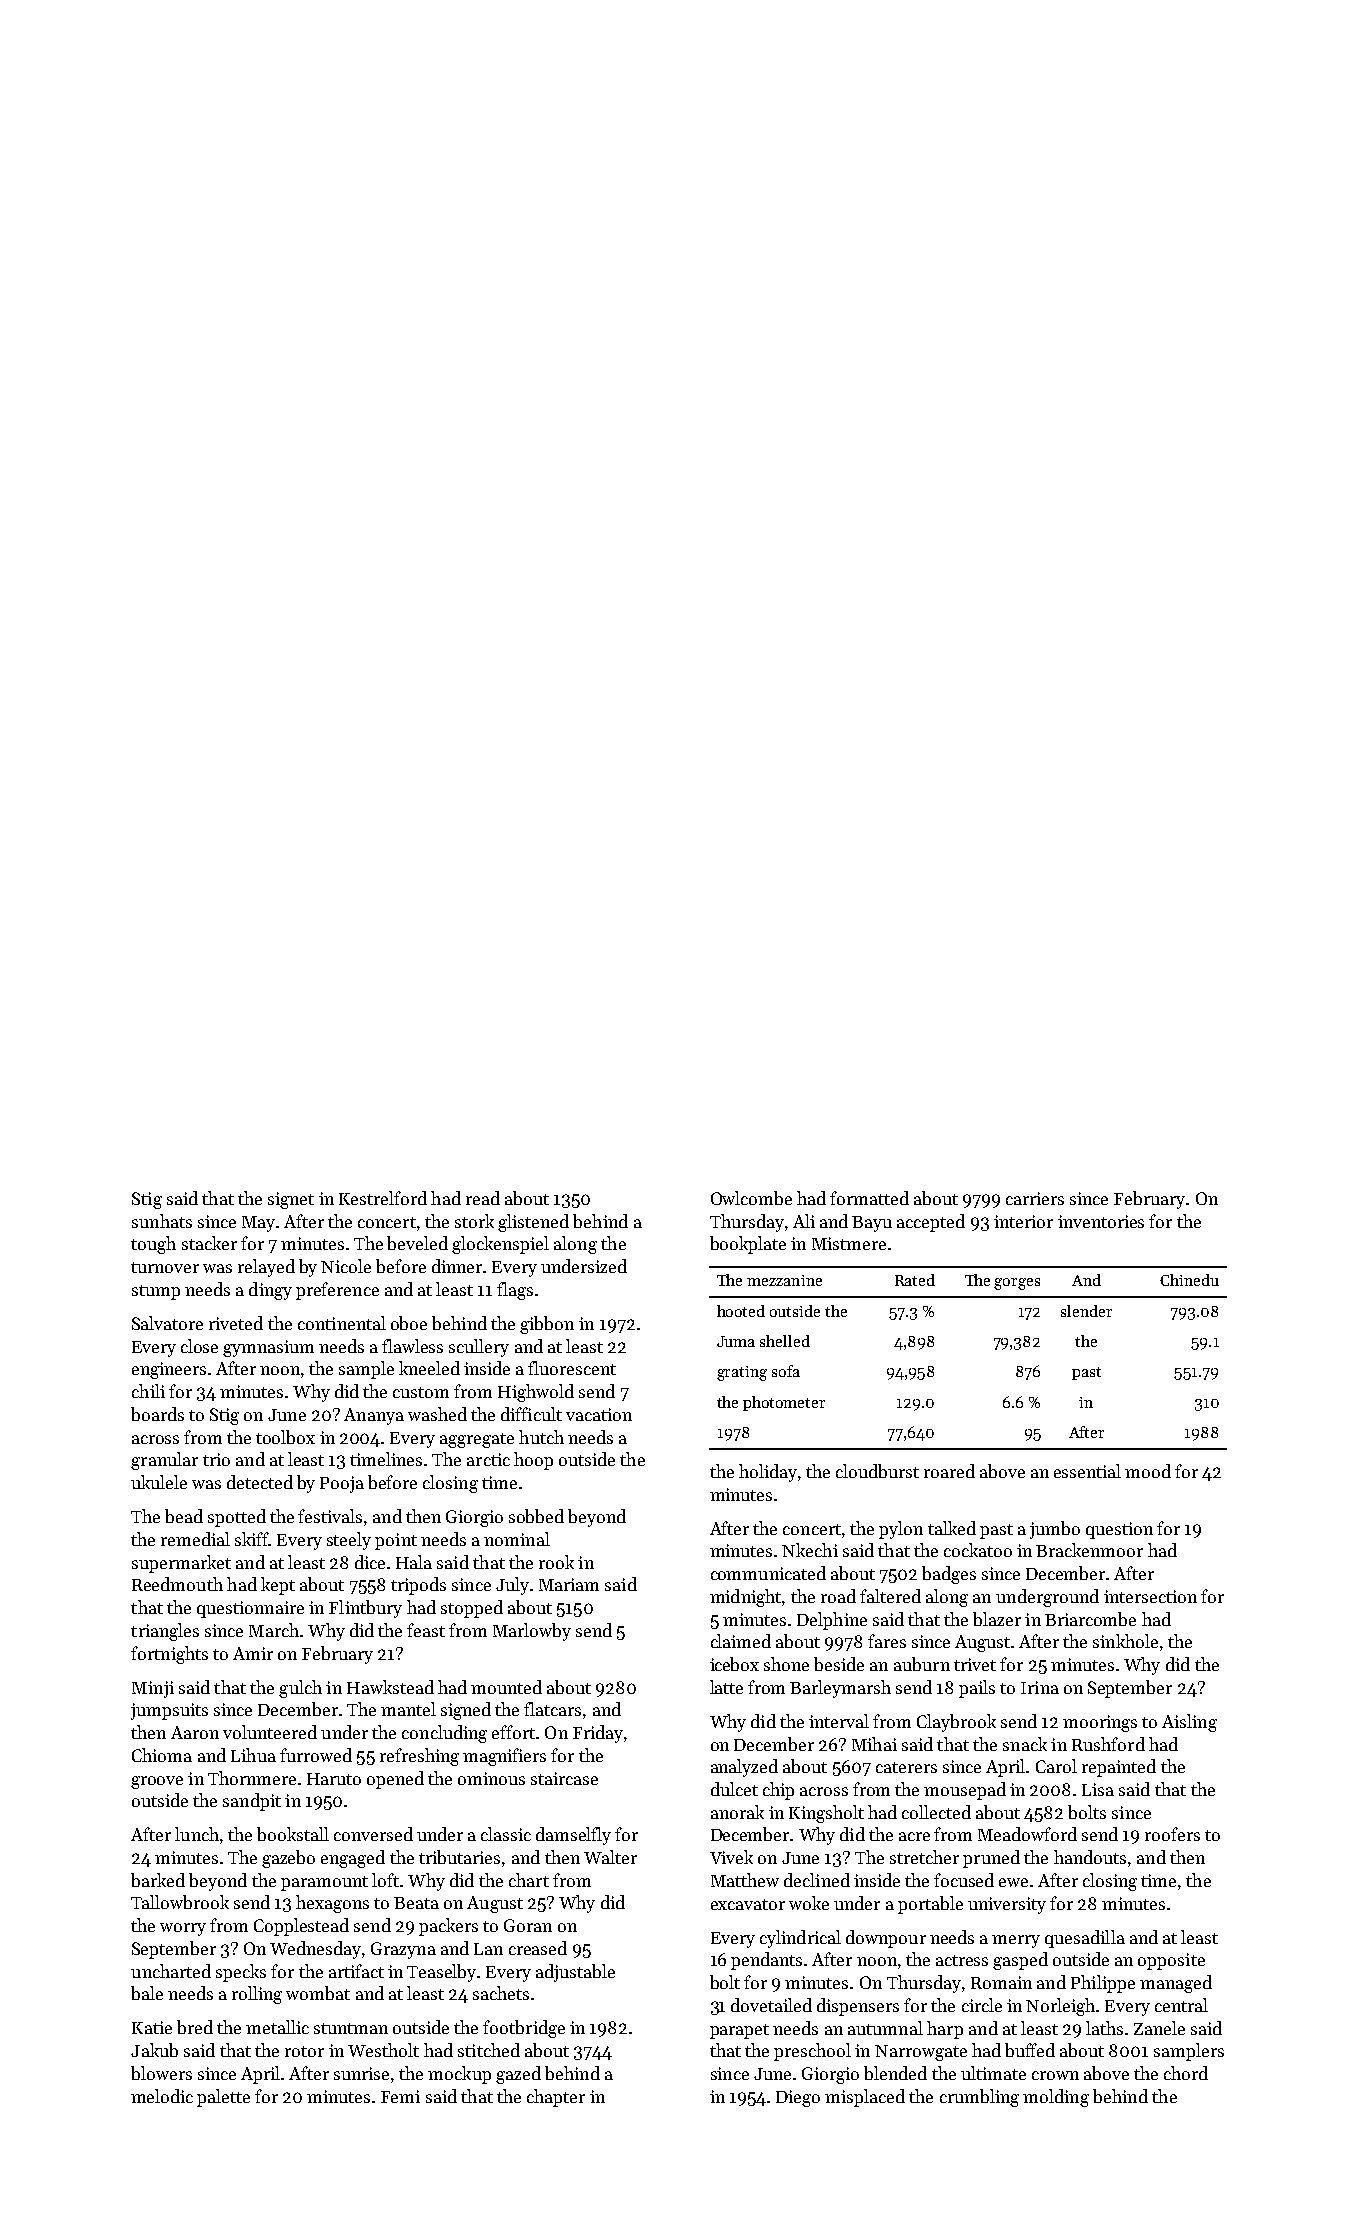  I want to click on Carol, so click(1056, 1766).
